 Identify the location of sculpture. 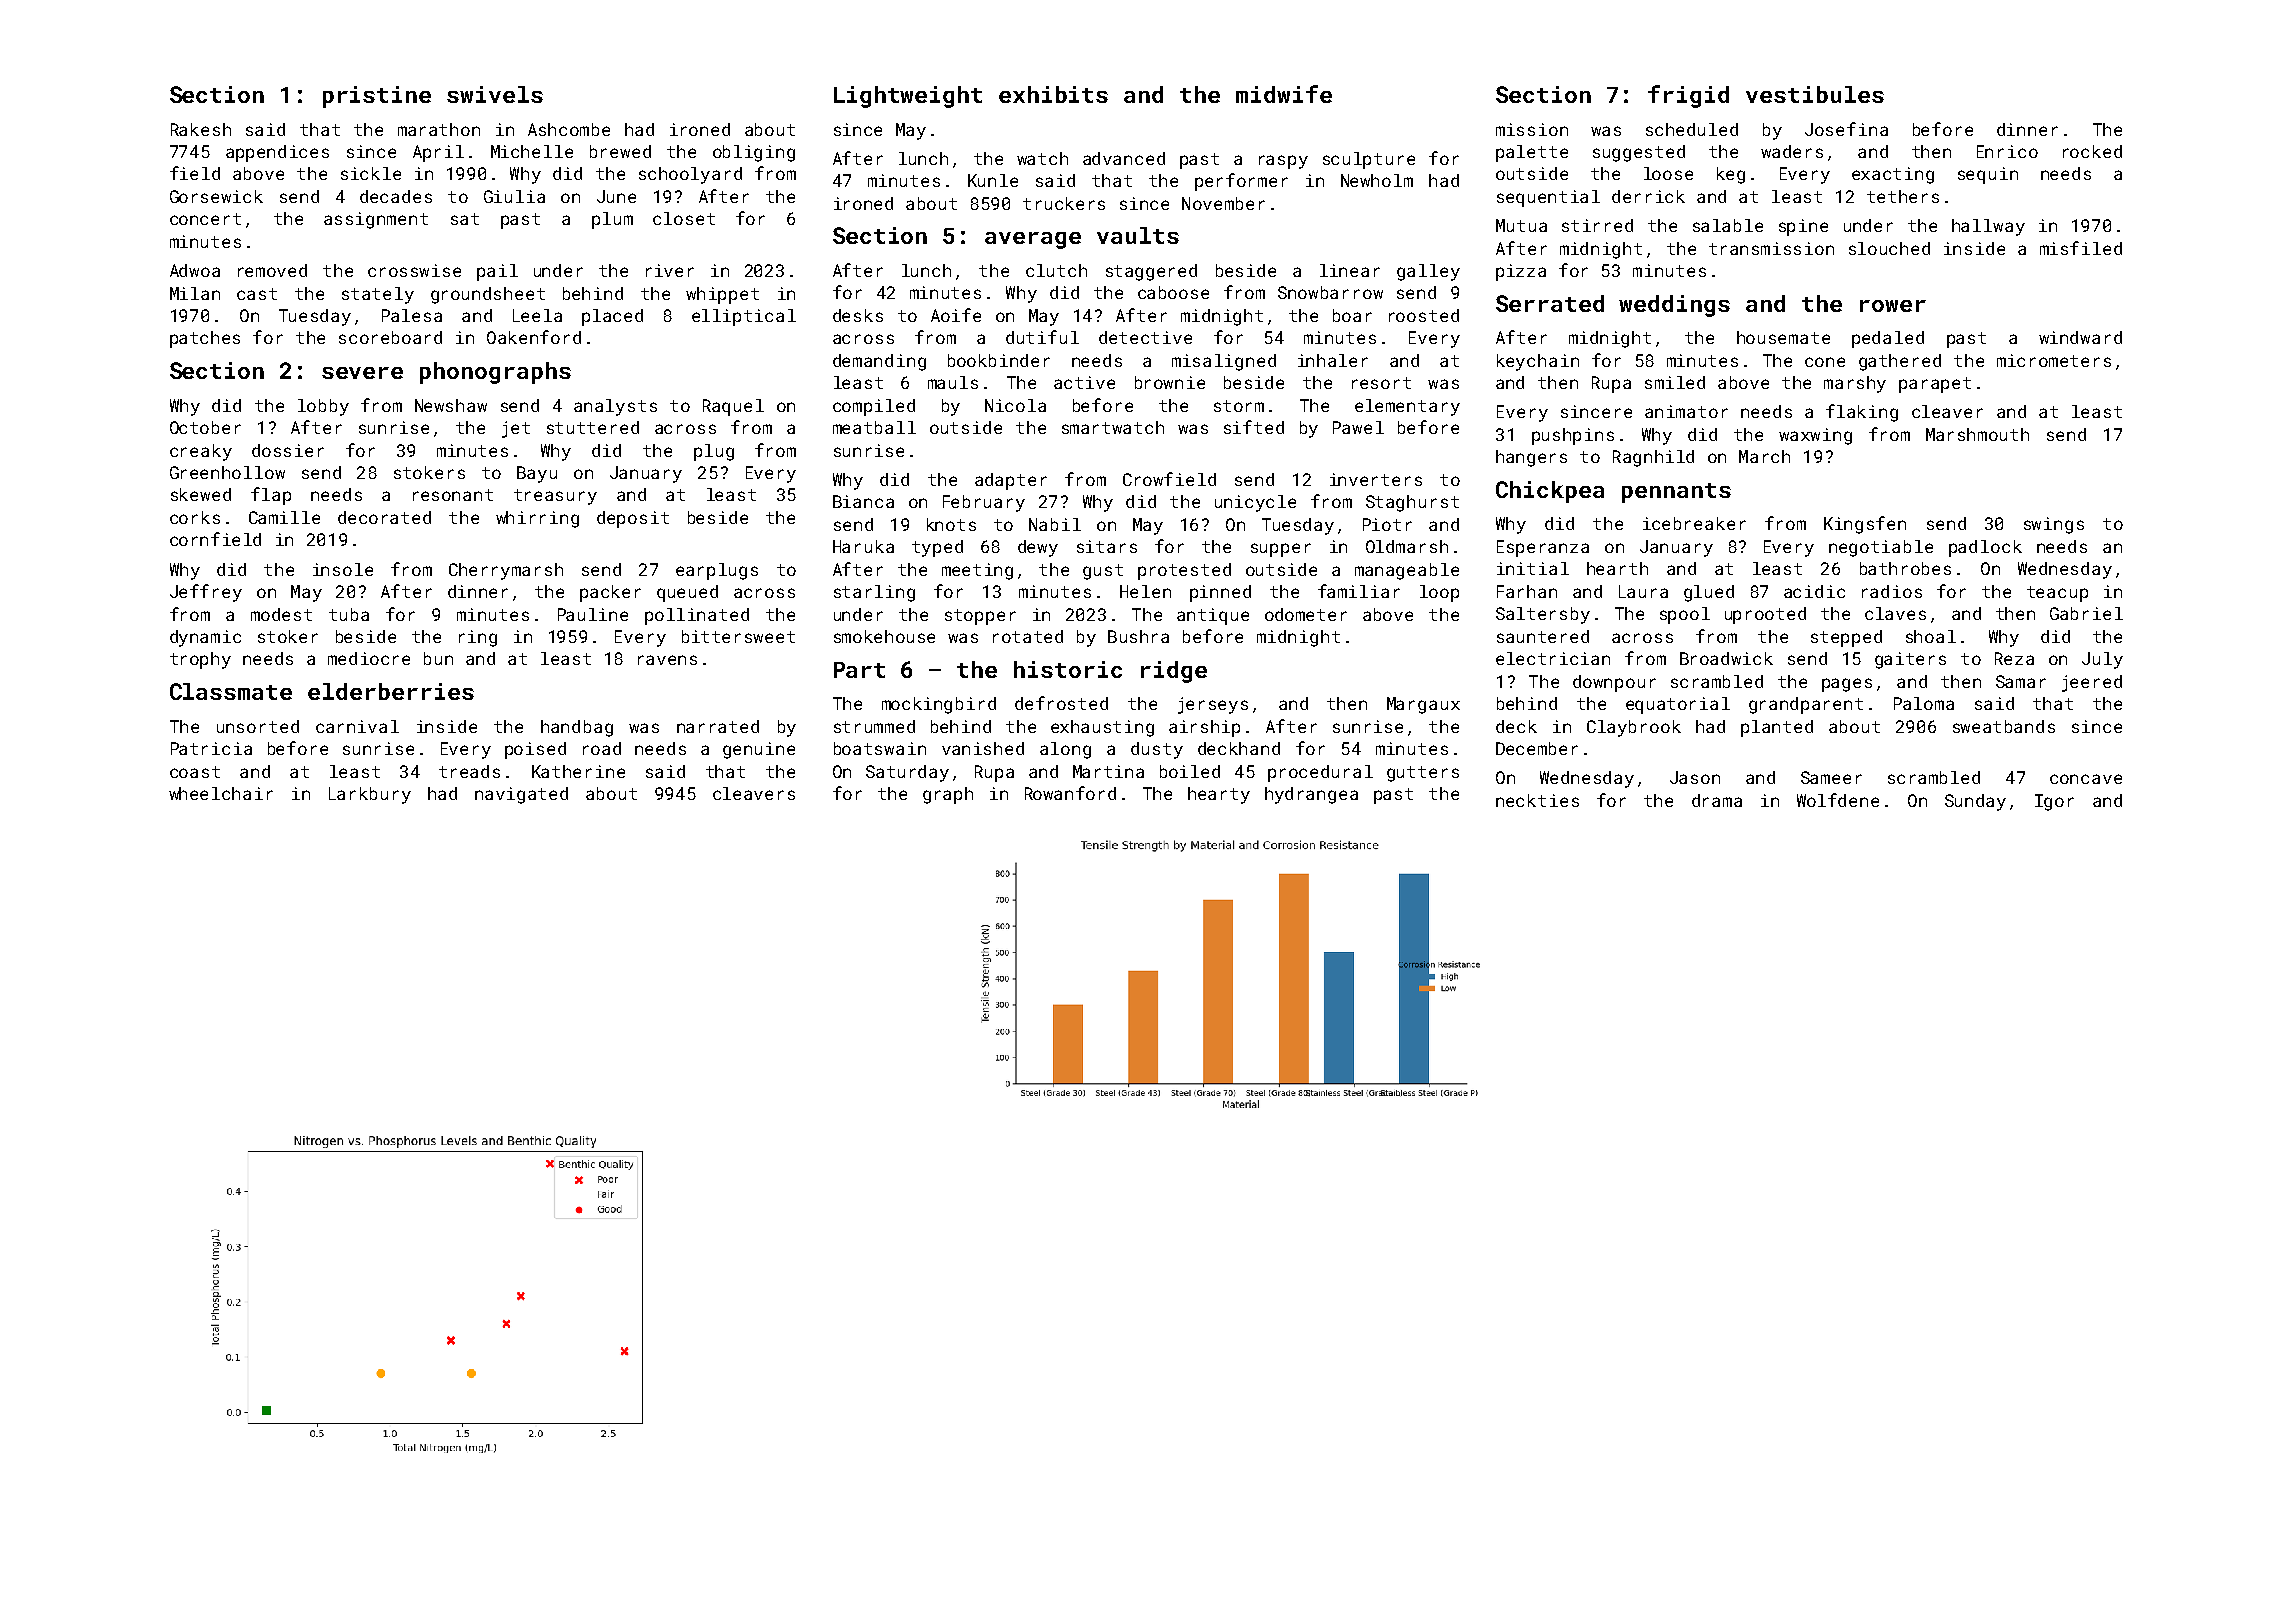
(1369, 160).
